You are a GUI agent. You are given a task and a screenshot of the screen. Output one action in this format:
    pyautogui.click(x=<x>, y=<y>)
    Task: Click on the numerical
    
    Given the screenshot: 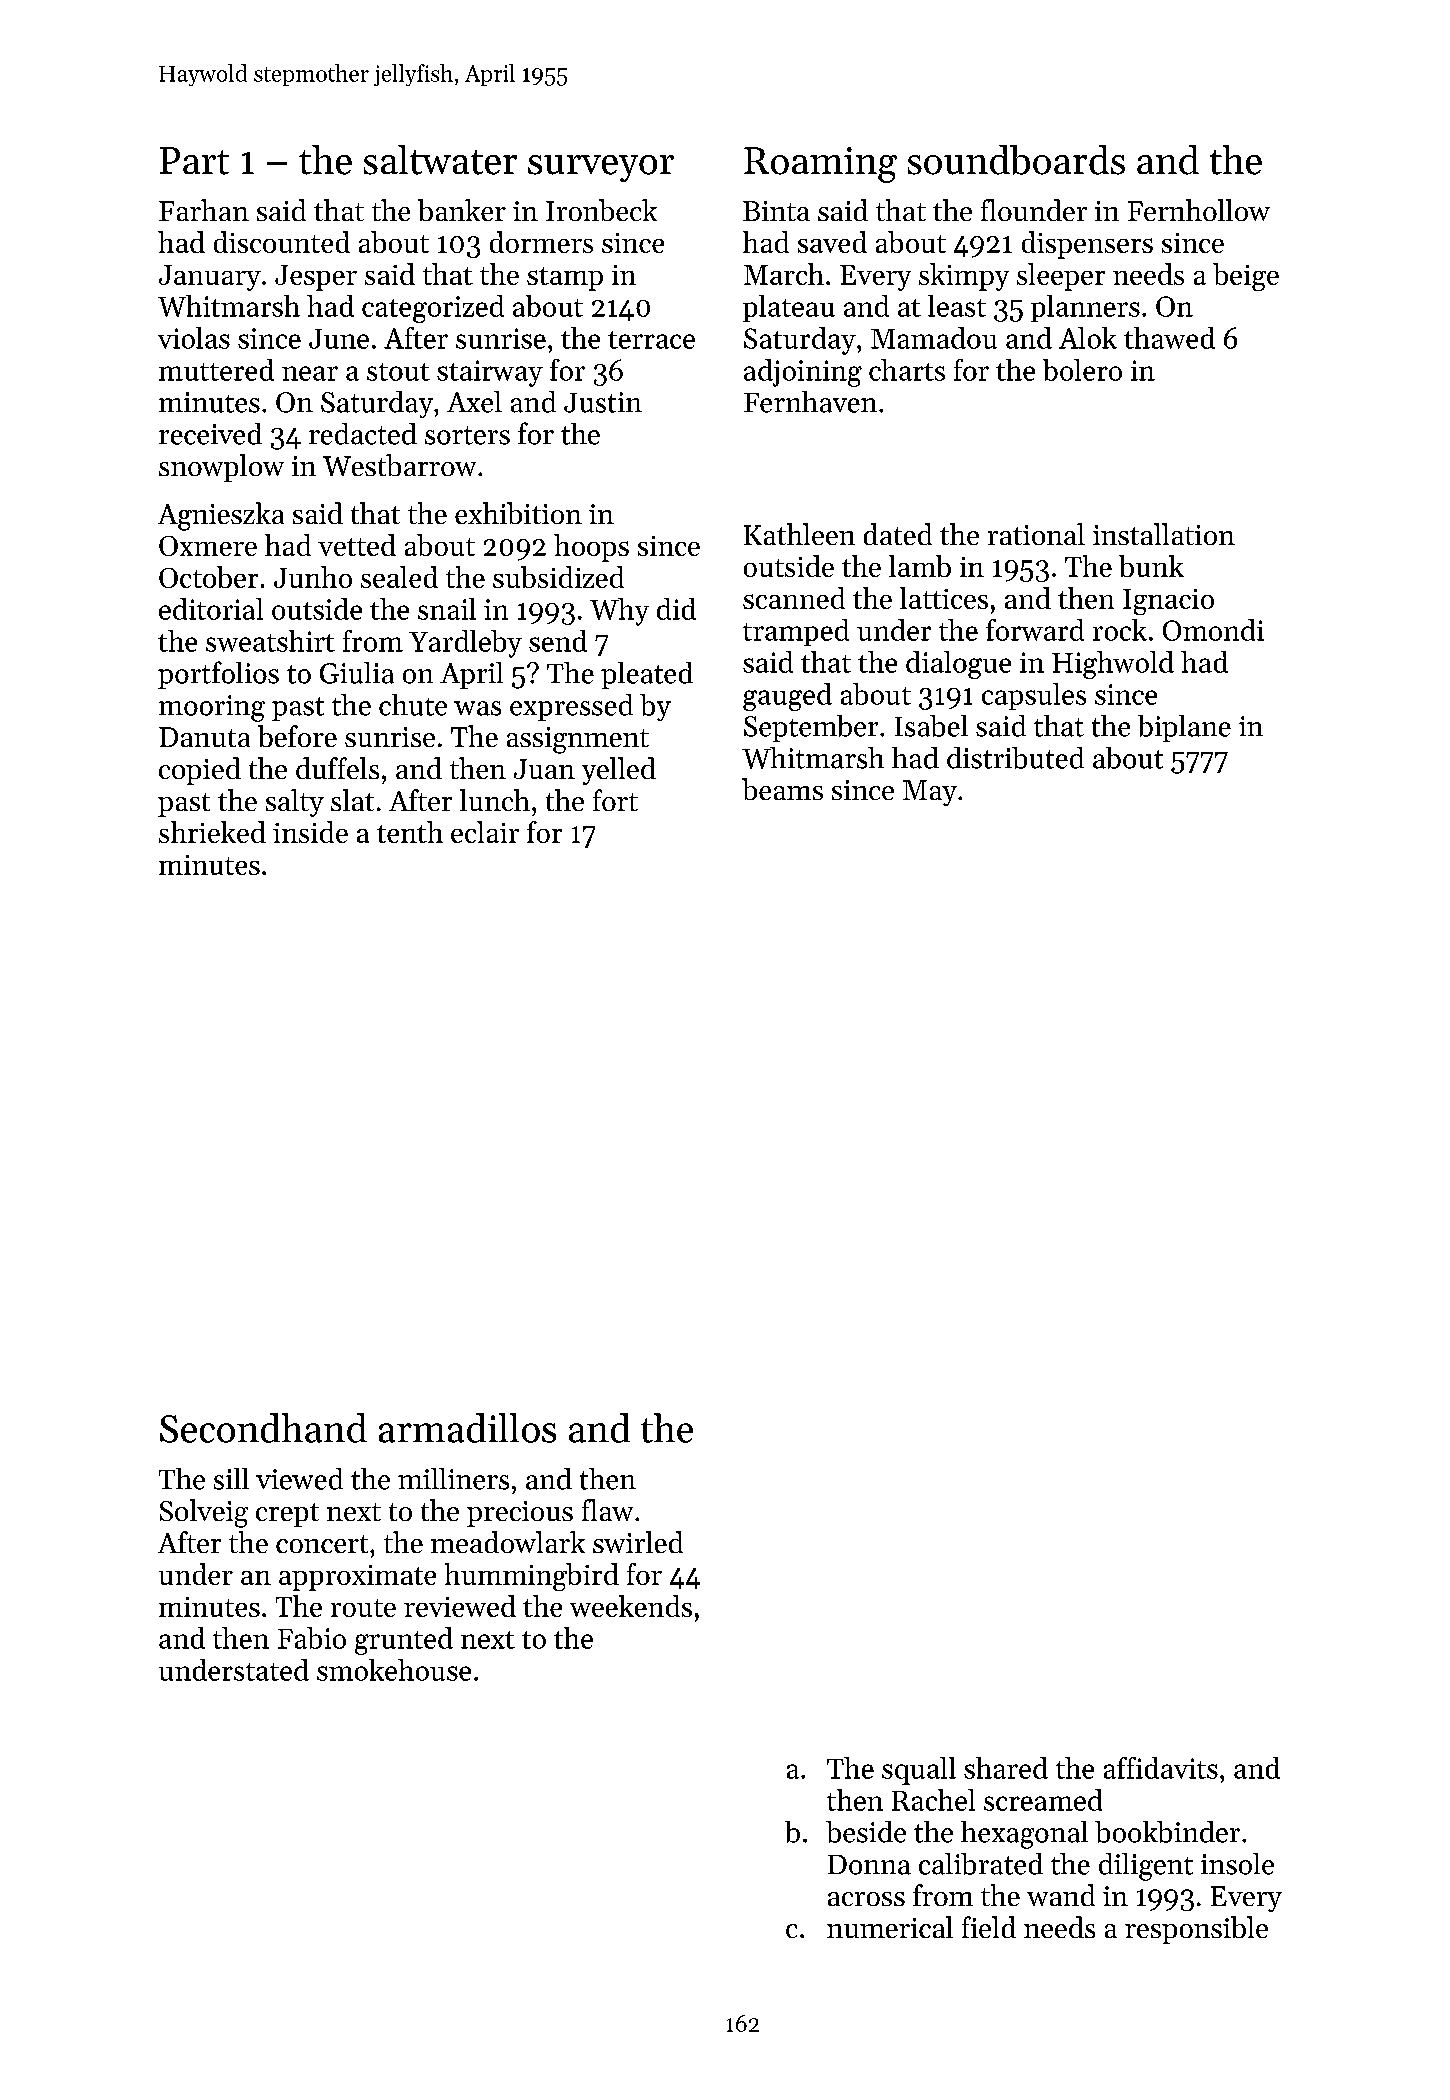 What is the action you would take?
    pyautogui.click(x=890, y=1927)
